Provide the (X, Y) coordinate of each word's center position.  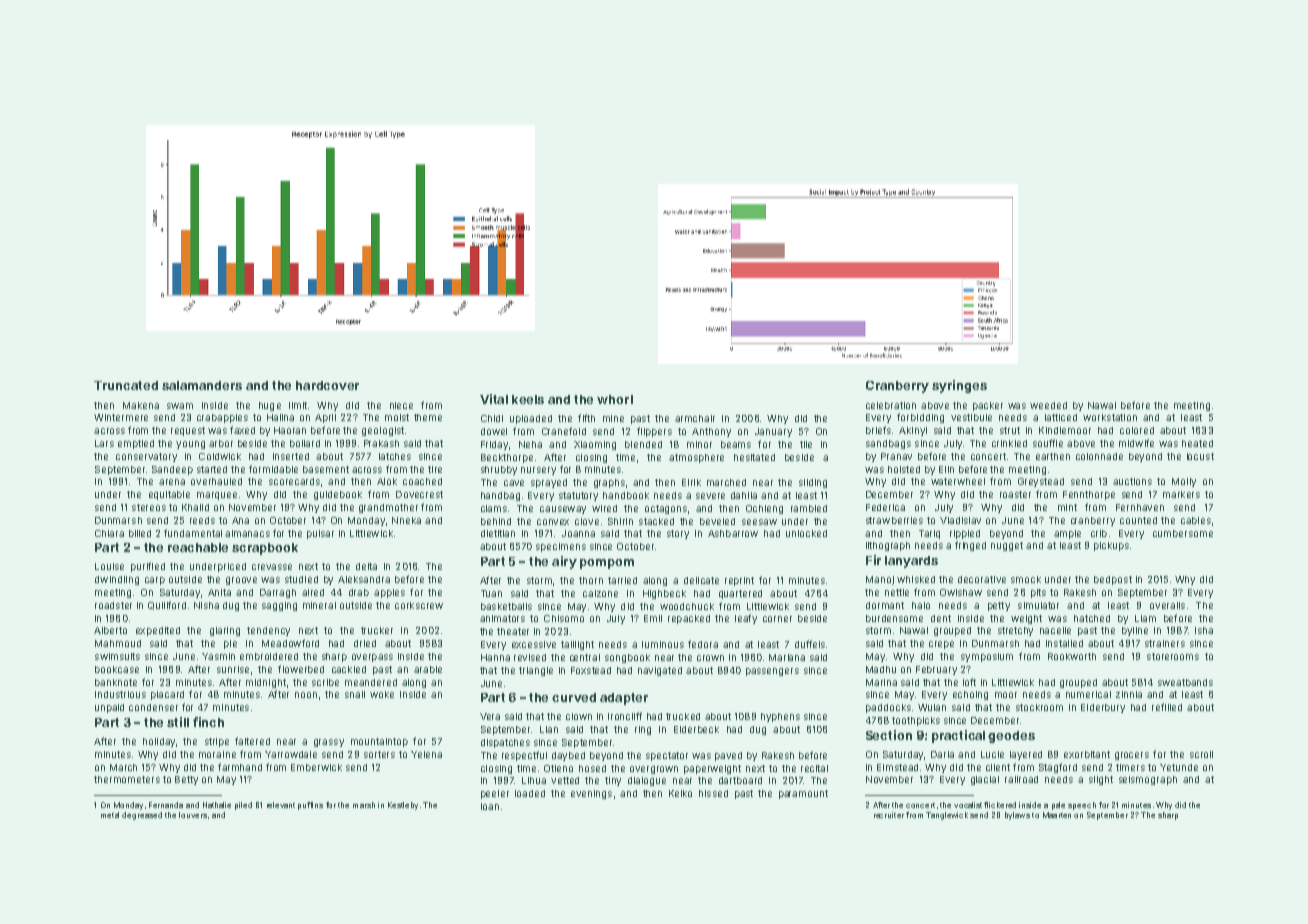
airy (564, 562)
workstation (1110, 417)
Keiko (680, 793)
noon (306, 695)
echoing (970, 695)
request (188, 431)
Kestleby (403, 806)
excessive (534, 644)
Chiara (109, 533)
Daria (942, 754)
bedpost (1113, 580)
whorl (615, 399)
